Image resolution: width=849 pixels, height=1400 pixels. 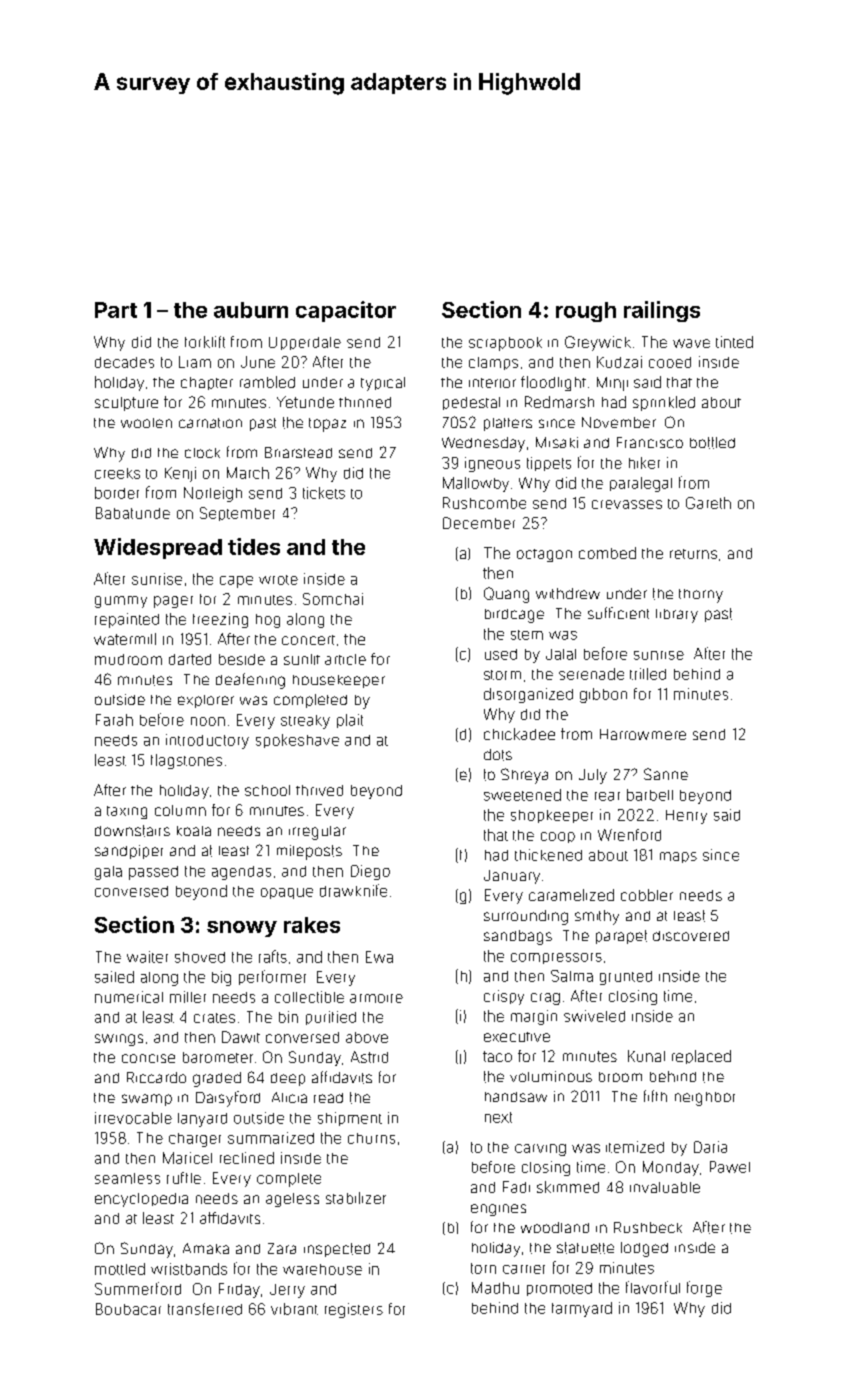 What do you see at coordinates (498, 755) in the document?
I see `dots` at bounding box center [498, 755].
